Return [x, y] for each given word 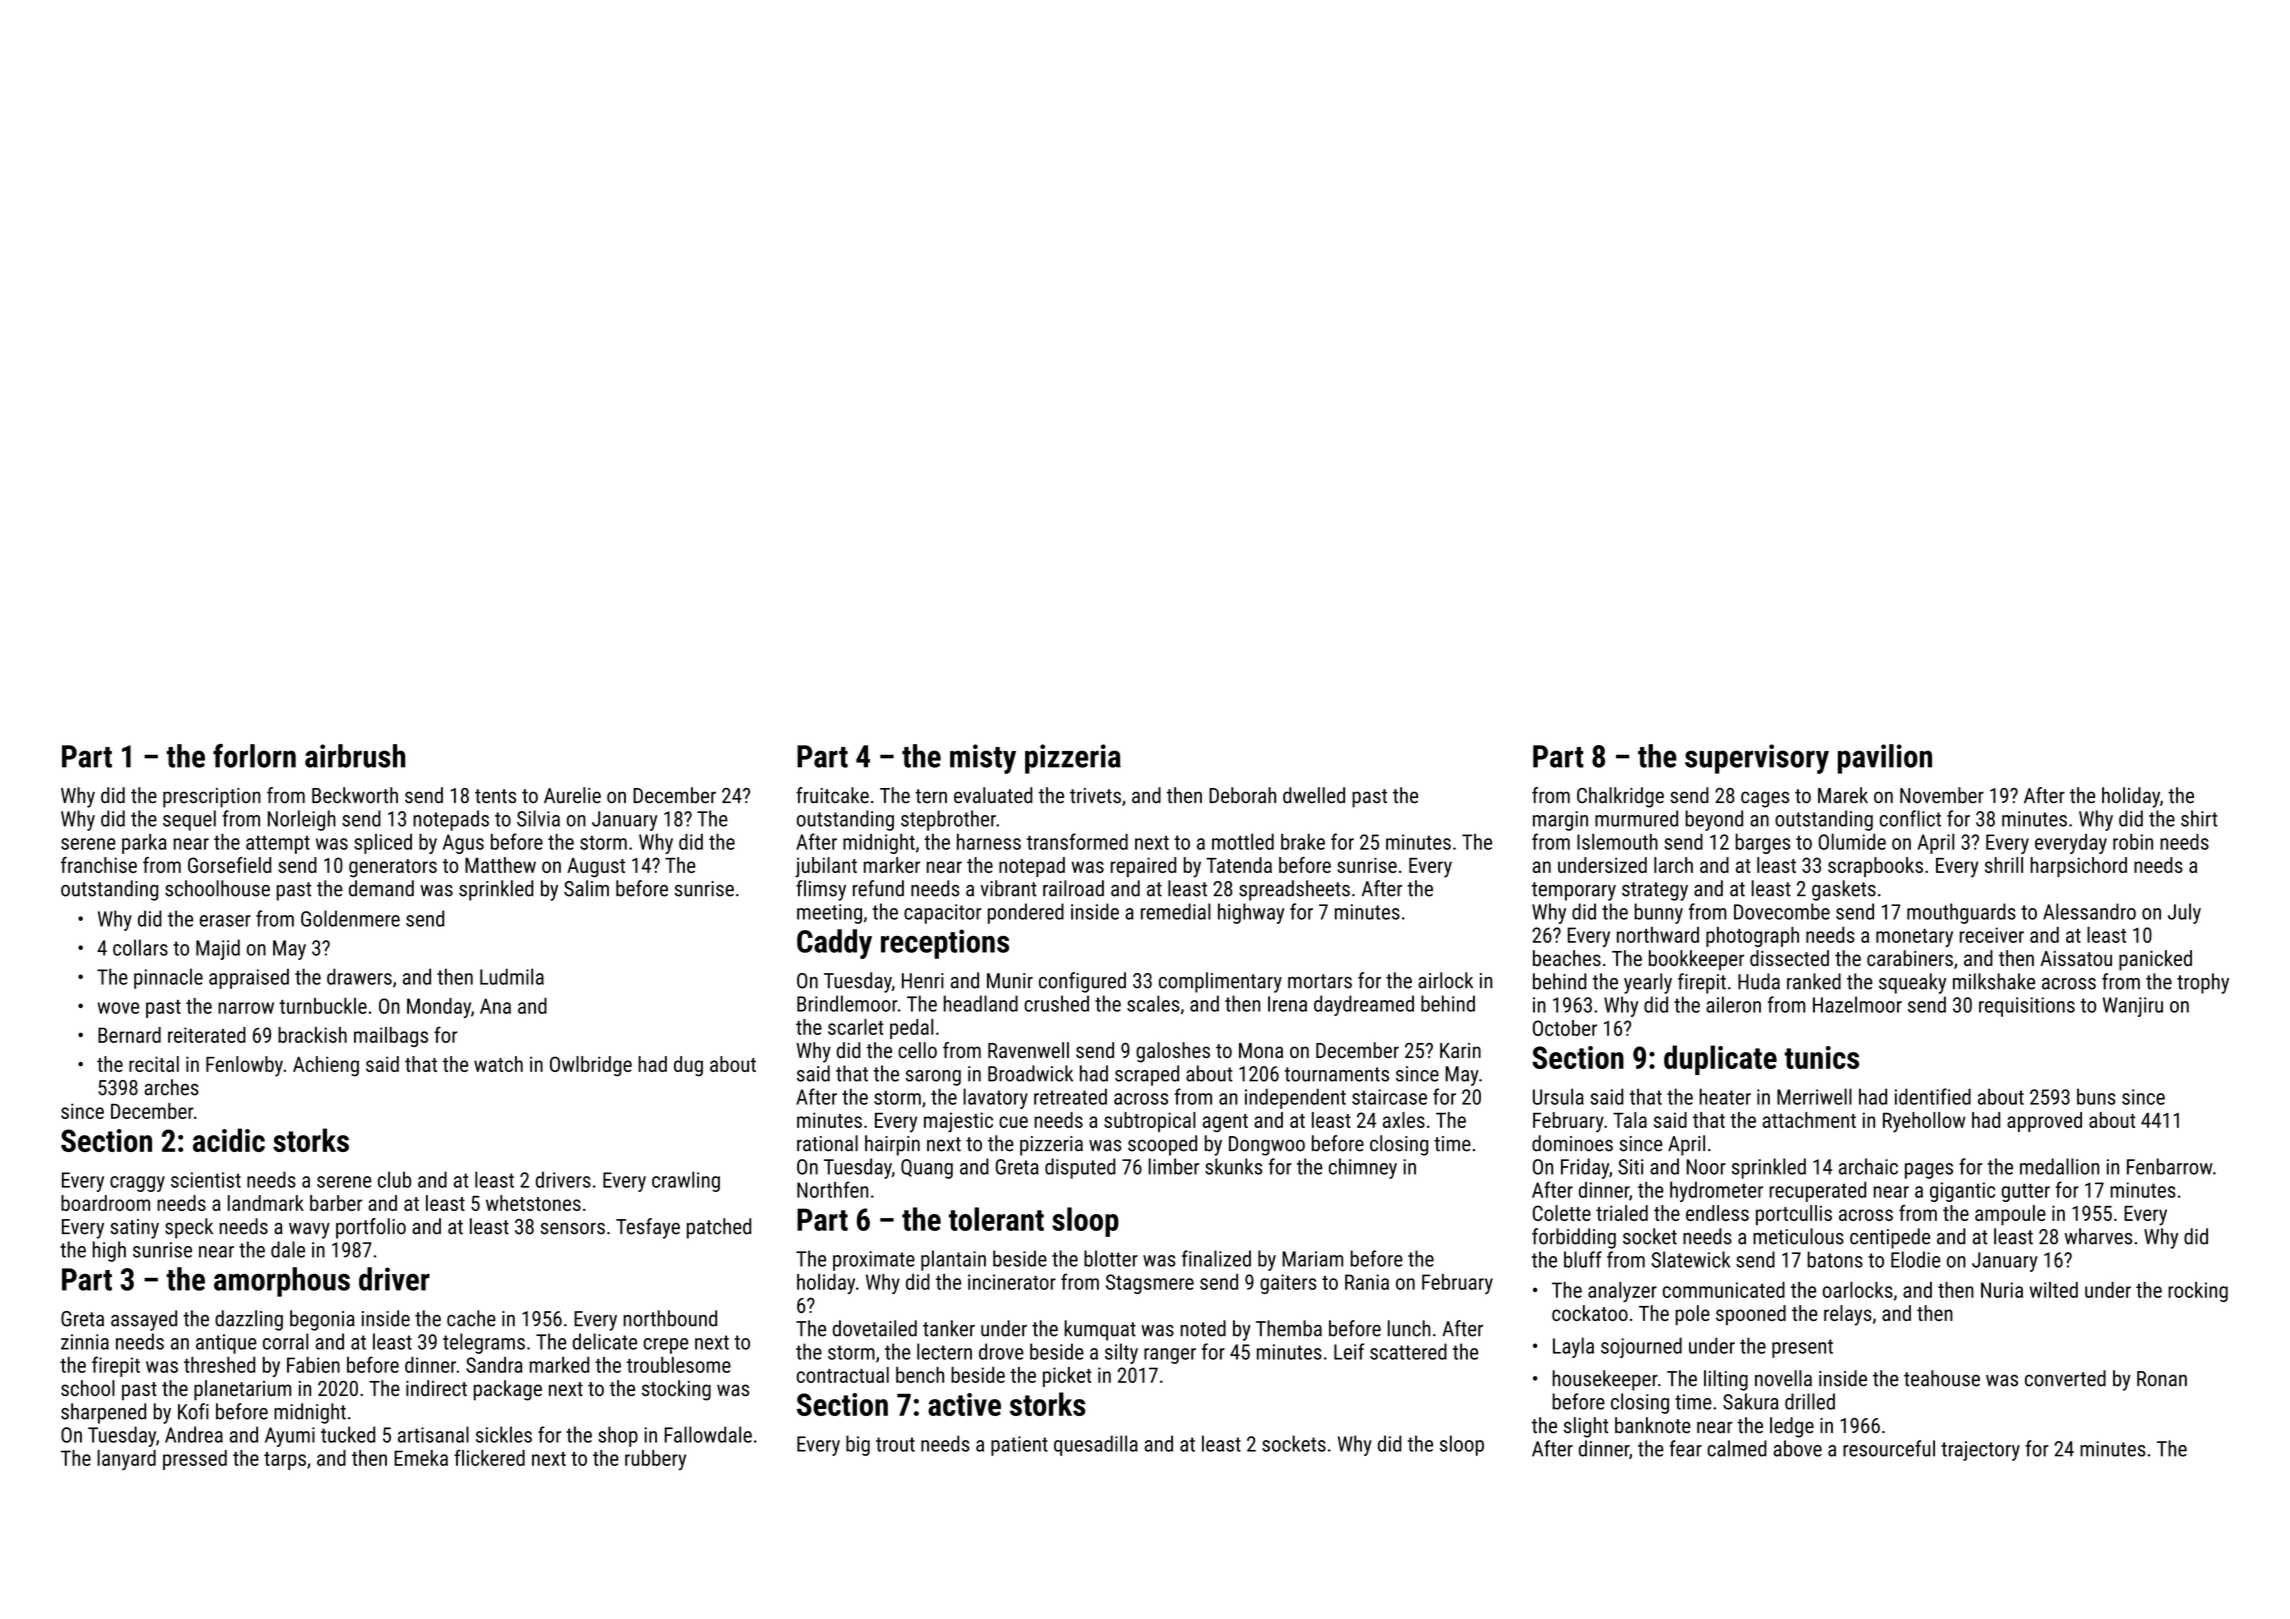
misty [983, 759]
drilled [1810, 1401]
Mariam [1312, 1259]
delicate [605, 1341]
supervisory [1757, 759]
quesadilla [1096, 1445]
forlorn [254, 756]
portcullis [1794, 1215]
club [394, 1179]
